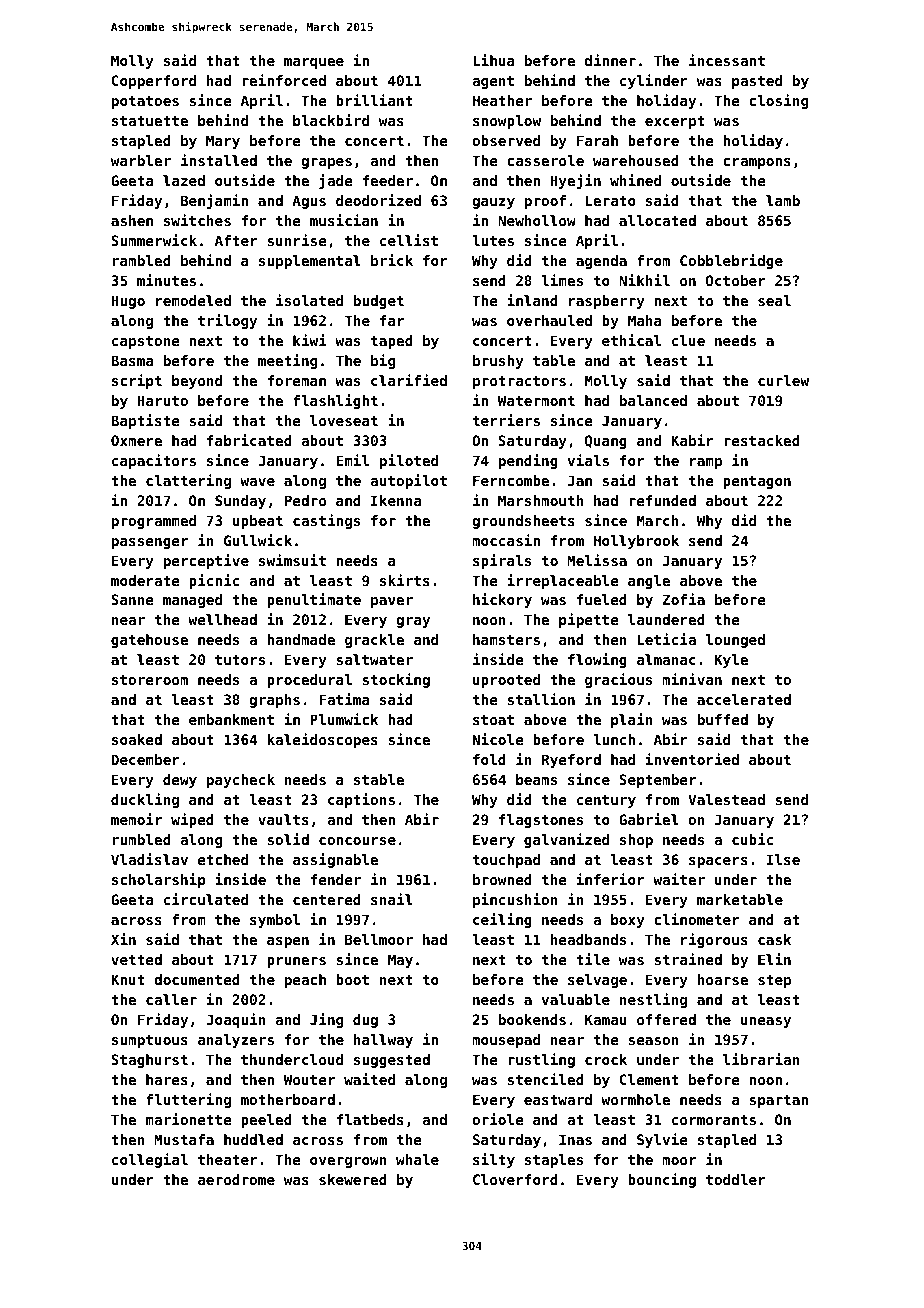  I want to click on proof, so click(545, 202).
